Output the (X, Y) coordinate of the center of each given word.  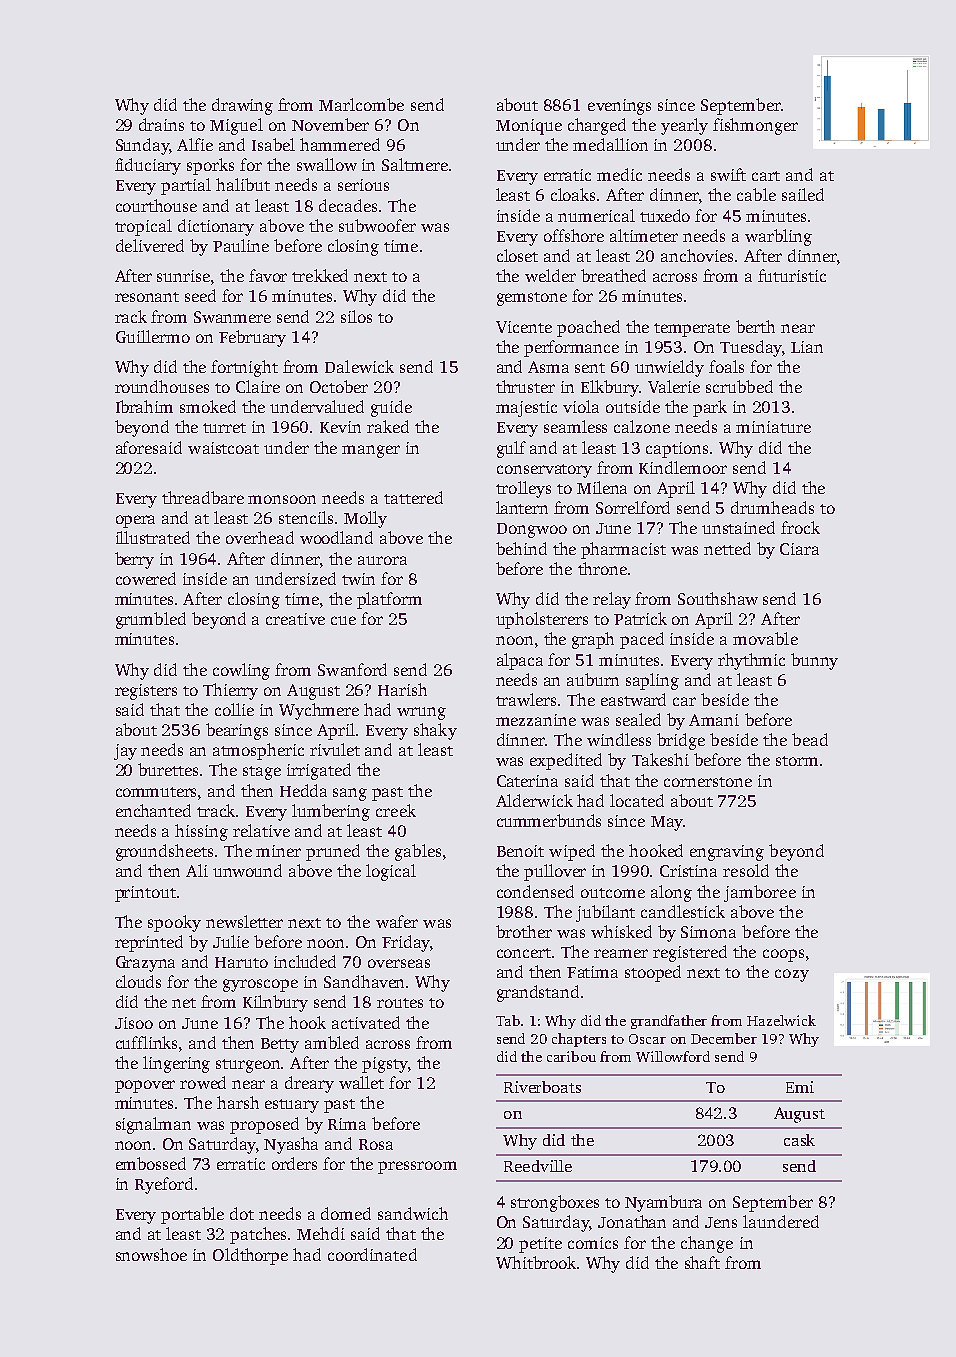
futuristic (792, 275)
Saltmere (415, 164)
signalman (153, 1125)
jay (125, 752)
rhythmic (751, 661)
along (671, 893)
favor (268, 275)
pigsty (385, 1065)
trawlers (526, 699)
